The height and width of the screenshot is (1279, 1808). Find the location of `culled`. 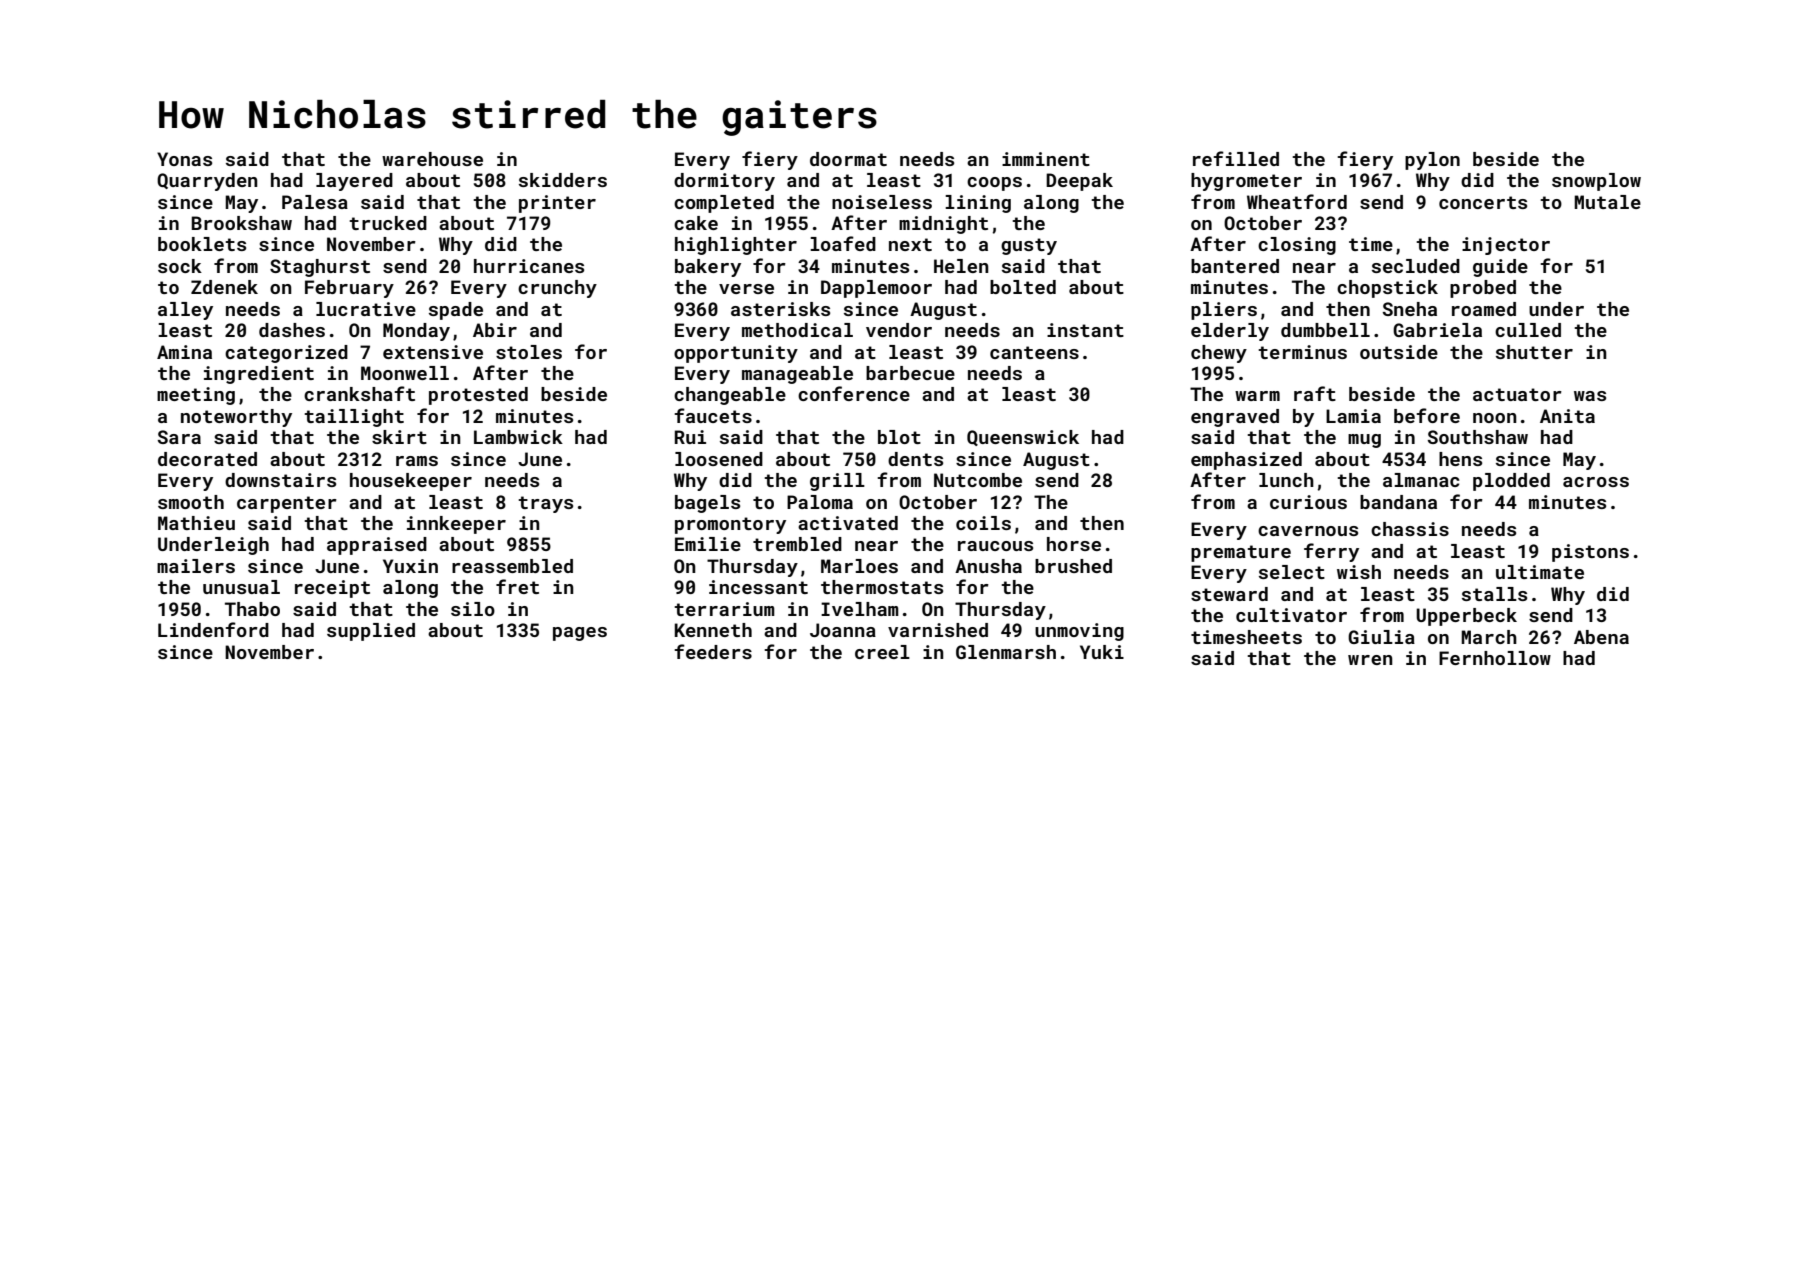

culled is located at coordinates (1528, 330).
